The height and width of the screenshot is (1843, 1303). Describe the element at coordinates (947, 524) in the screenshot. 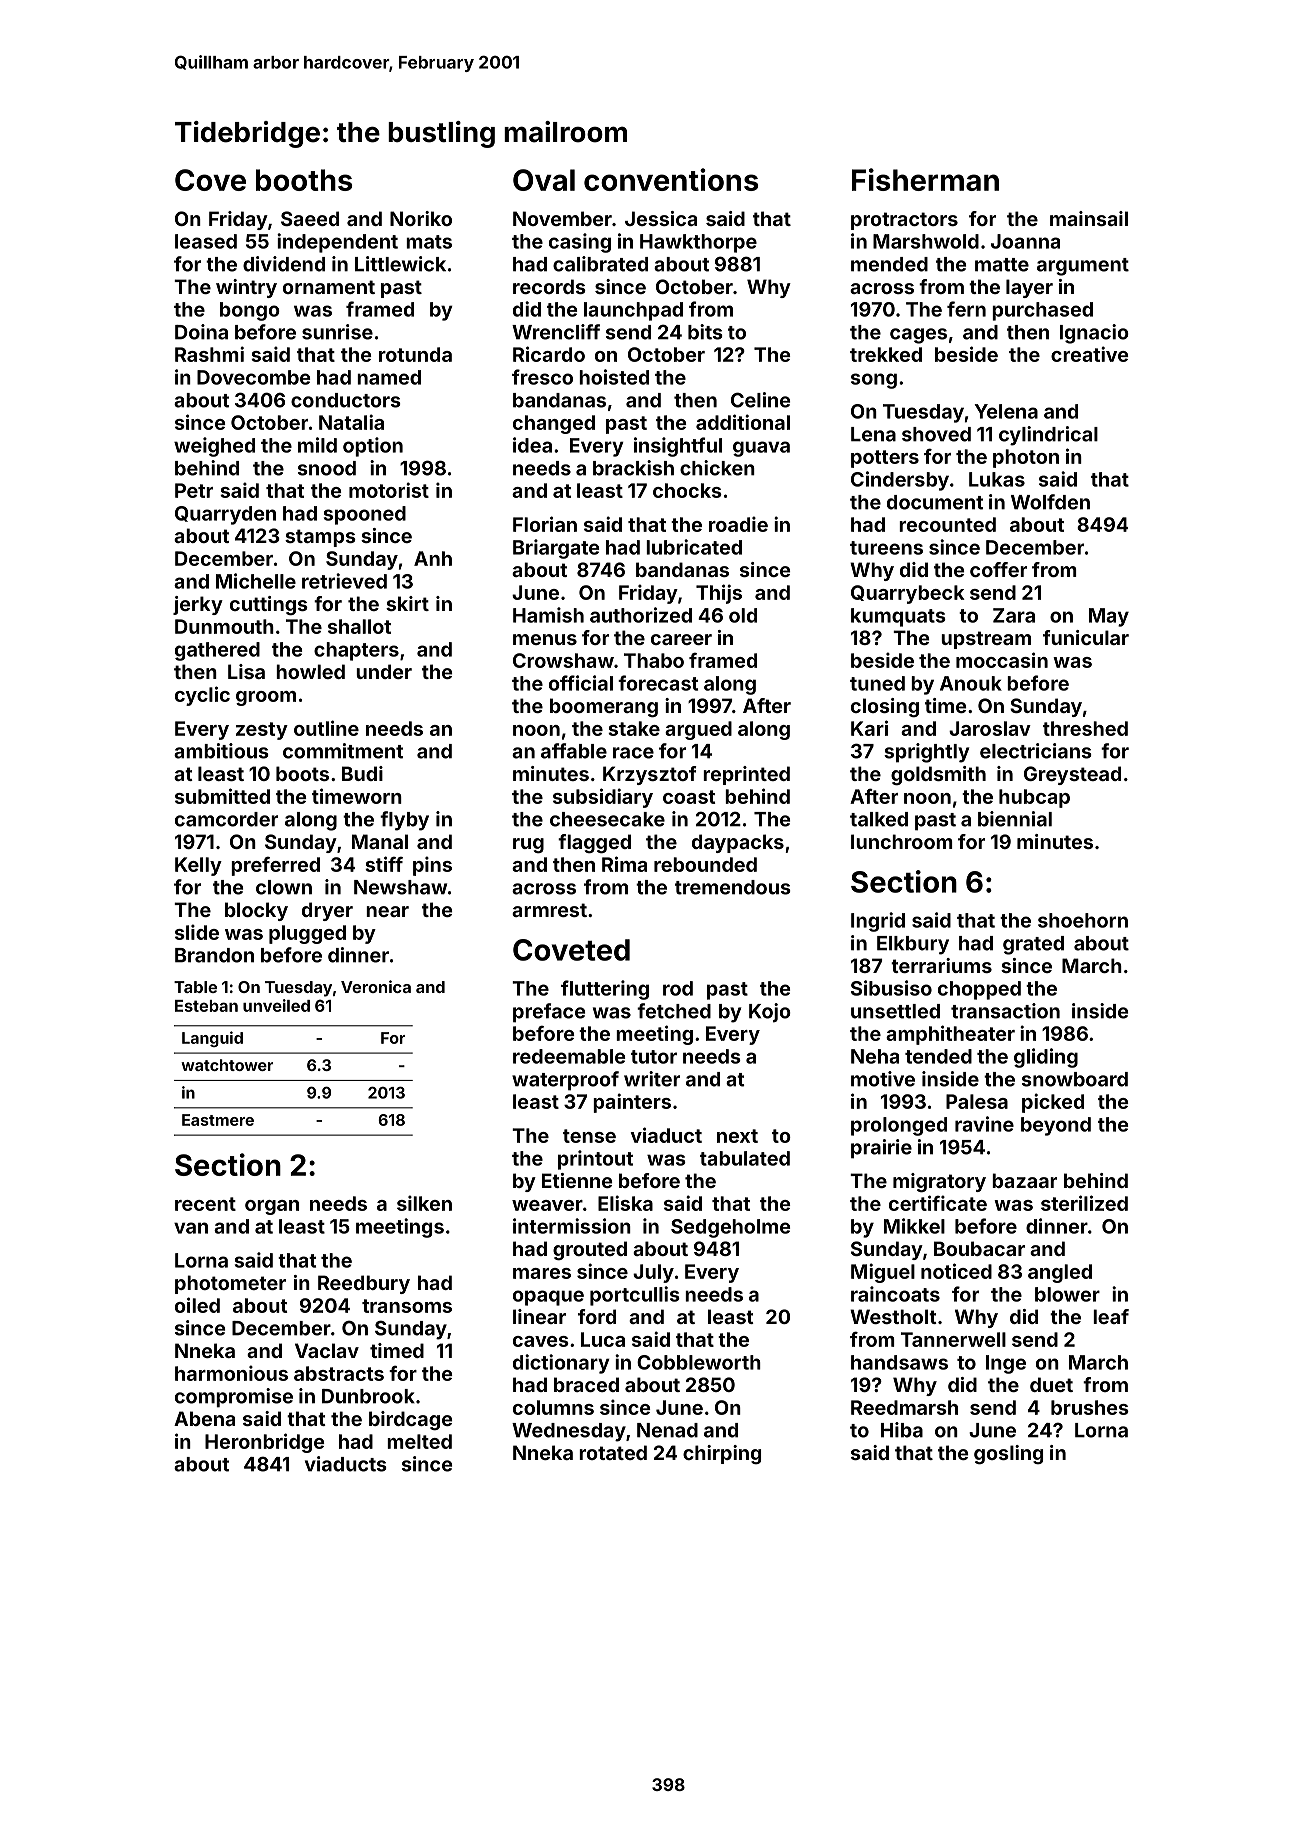

I see `recounted` at that location.
